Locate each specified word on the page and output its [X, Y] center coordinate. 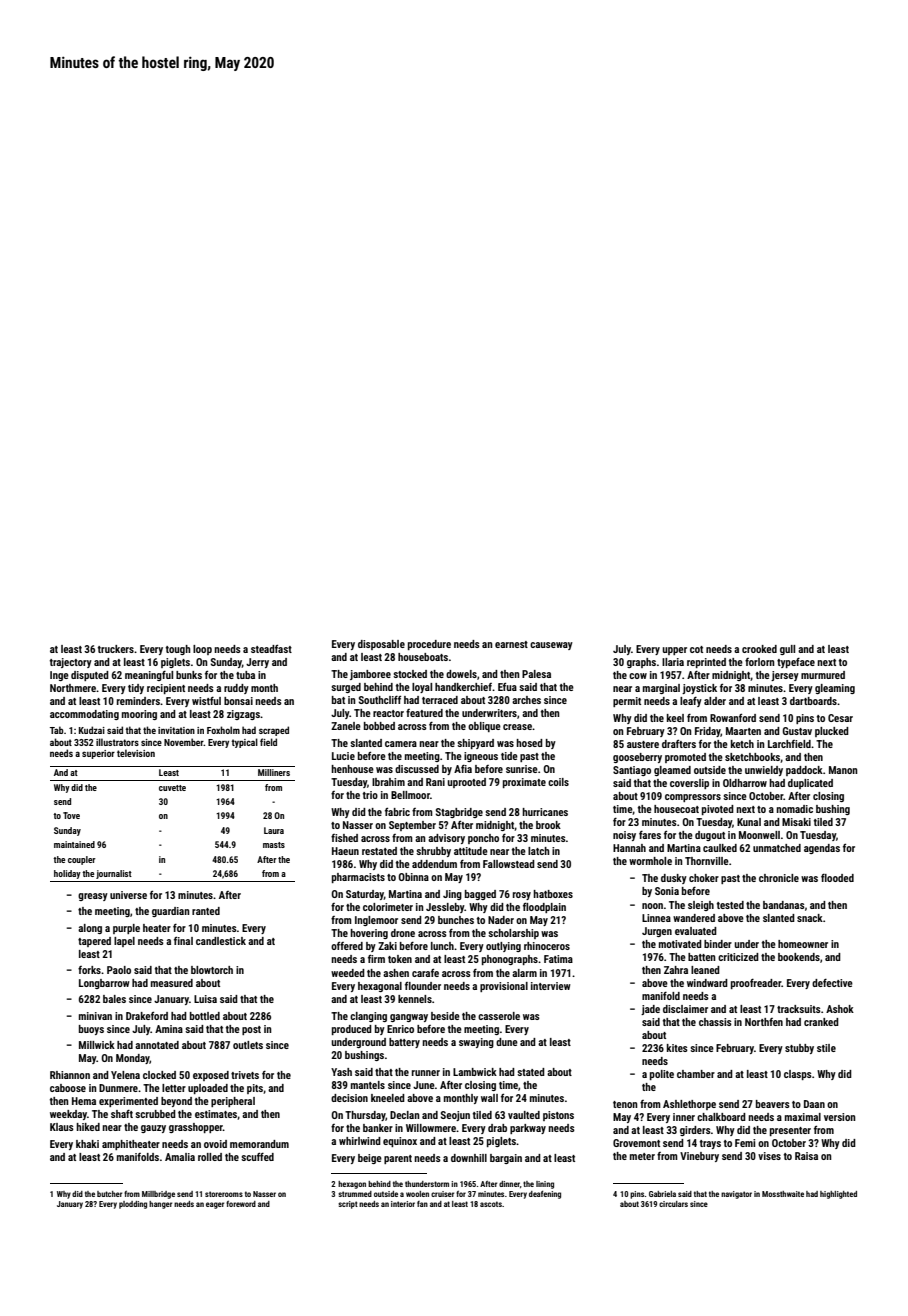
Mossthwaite [783, 1194]
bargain [506, 1159]
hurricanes [545, 812]
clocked [159, 1075]
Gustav [797, 731]
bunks [189, 675]
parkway [528, 1129]
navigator [736, 1195]
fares [650, 835]
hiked [88, 1127]
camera [401, 744]
